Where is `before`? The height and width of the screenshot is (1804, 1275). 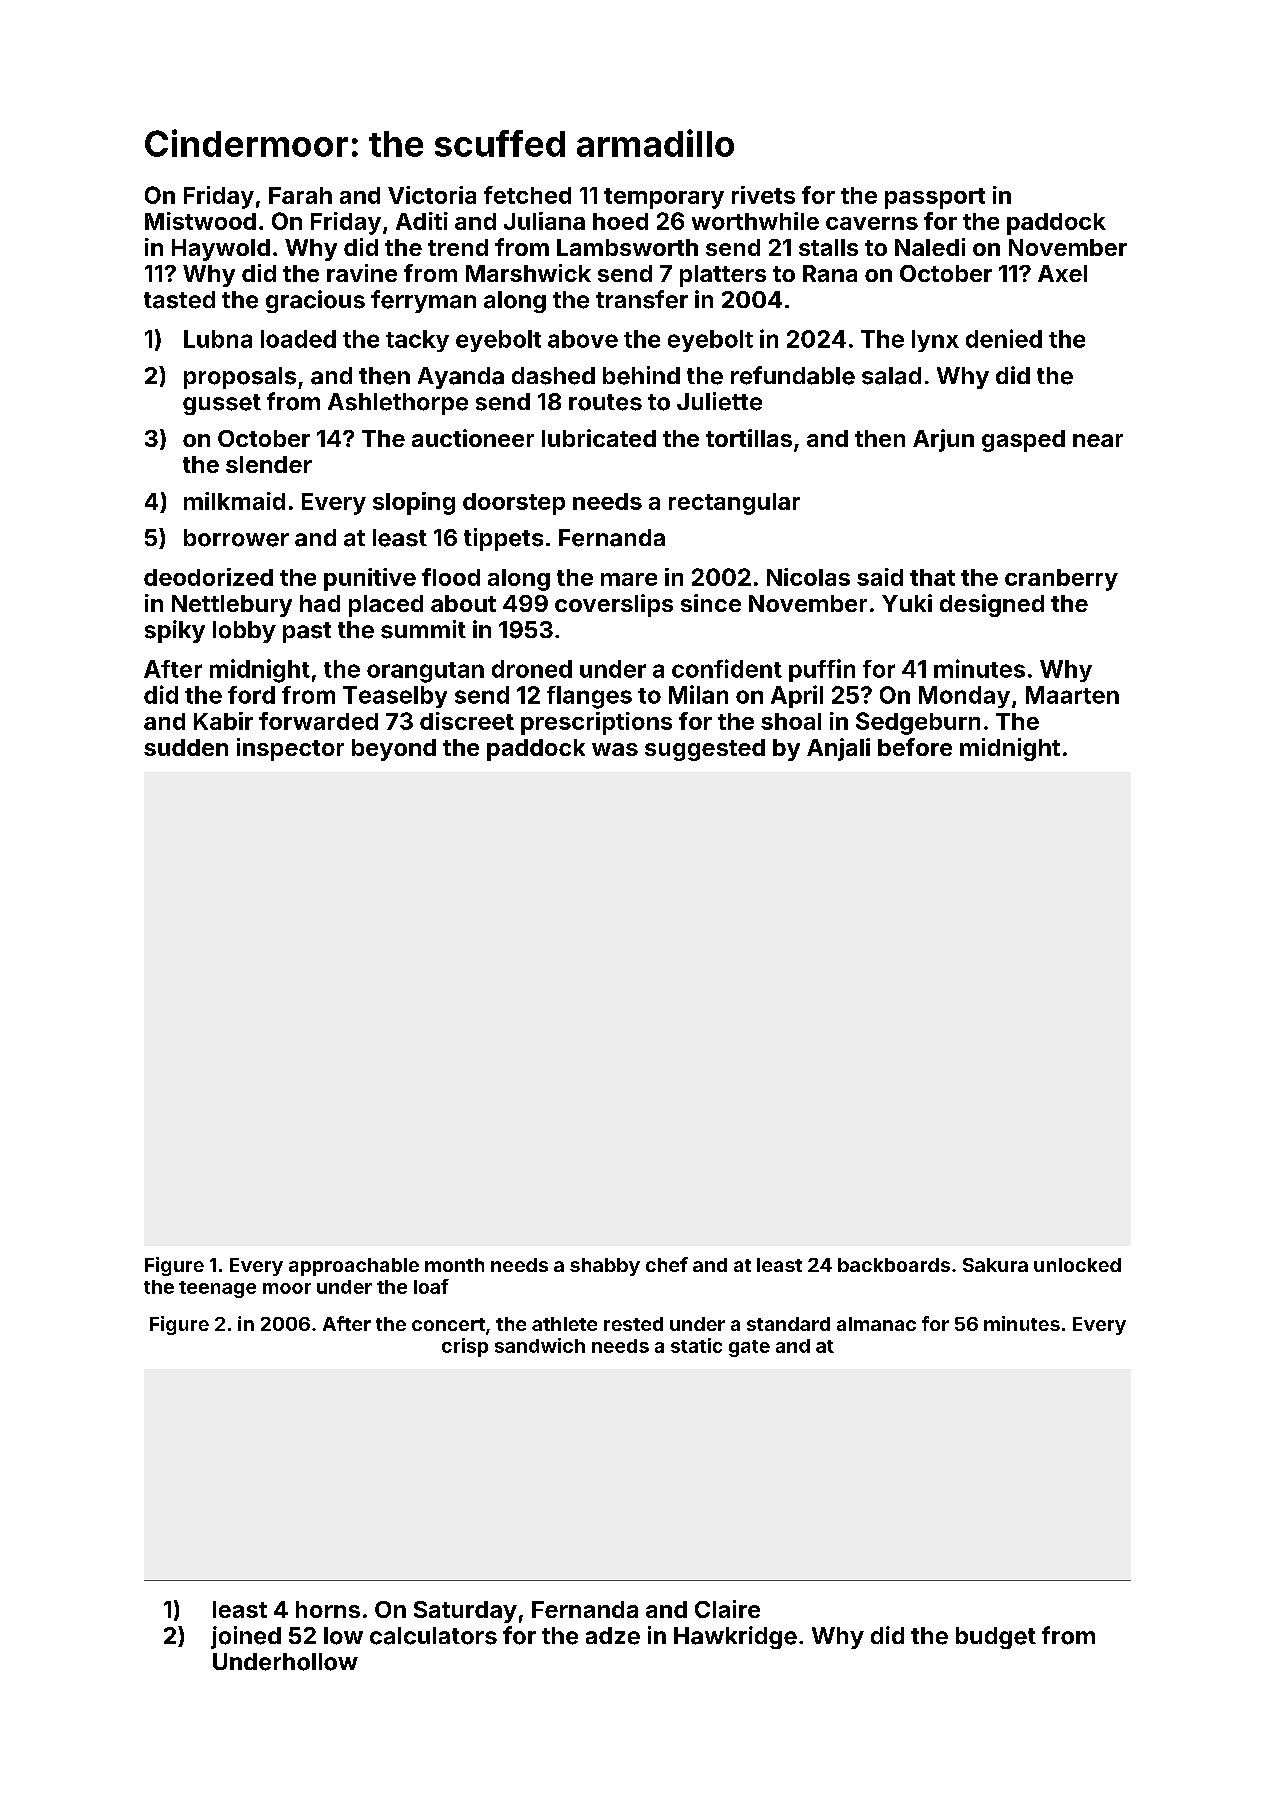
before is located at coordinates (915, 747).
